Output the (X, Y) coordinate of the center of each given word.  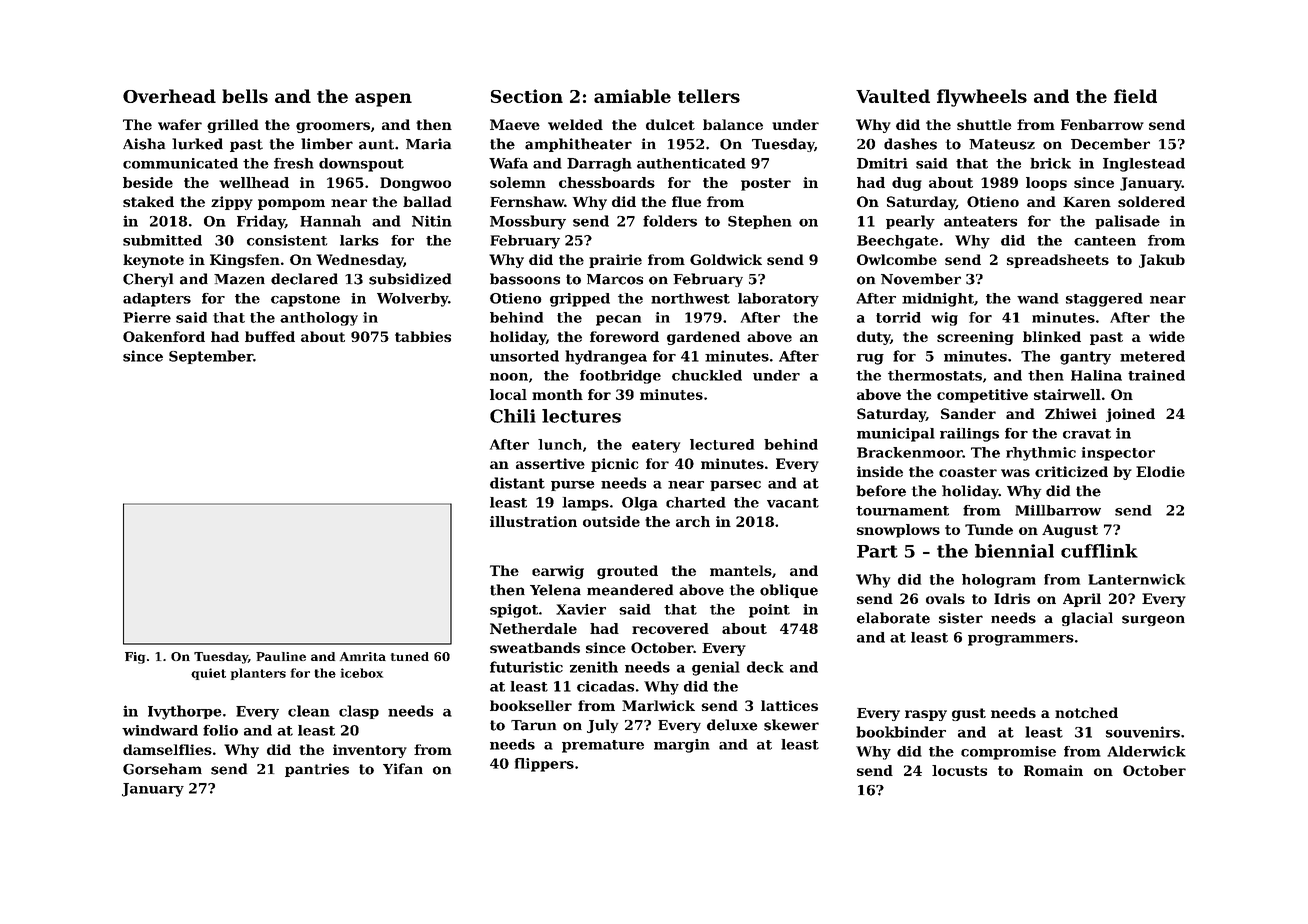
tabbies (423, 336)
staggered (1104, 300)
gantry (1085, 358)
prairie (615, 261)
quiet (208, 674)
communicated (180, 163)
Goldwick (726, 259)
